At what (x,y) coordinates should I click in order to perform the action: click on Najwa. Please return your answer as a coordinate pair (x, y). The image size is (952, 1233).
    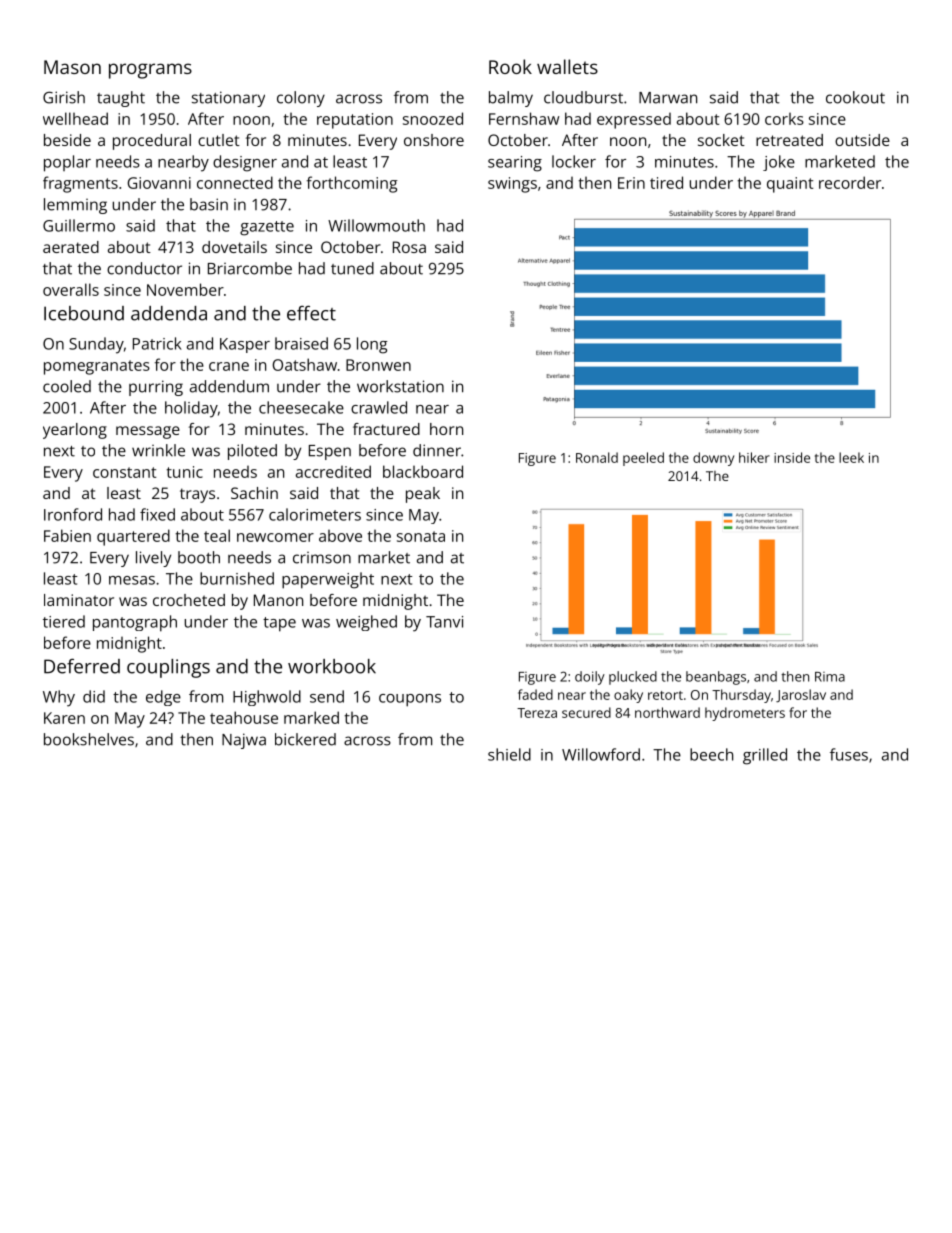
    Looking at the image, I should click on (244, 741).
